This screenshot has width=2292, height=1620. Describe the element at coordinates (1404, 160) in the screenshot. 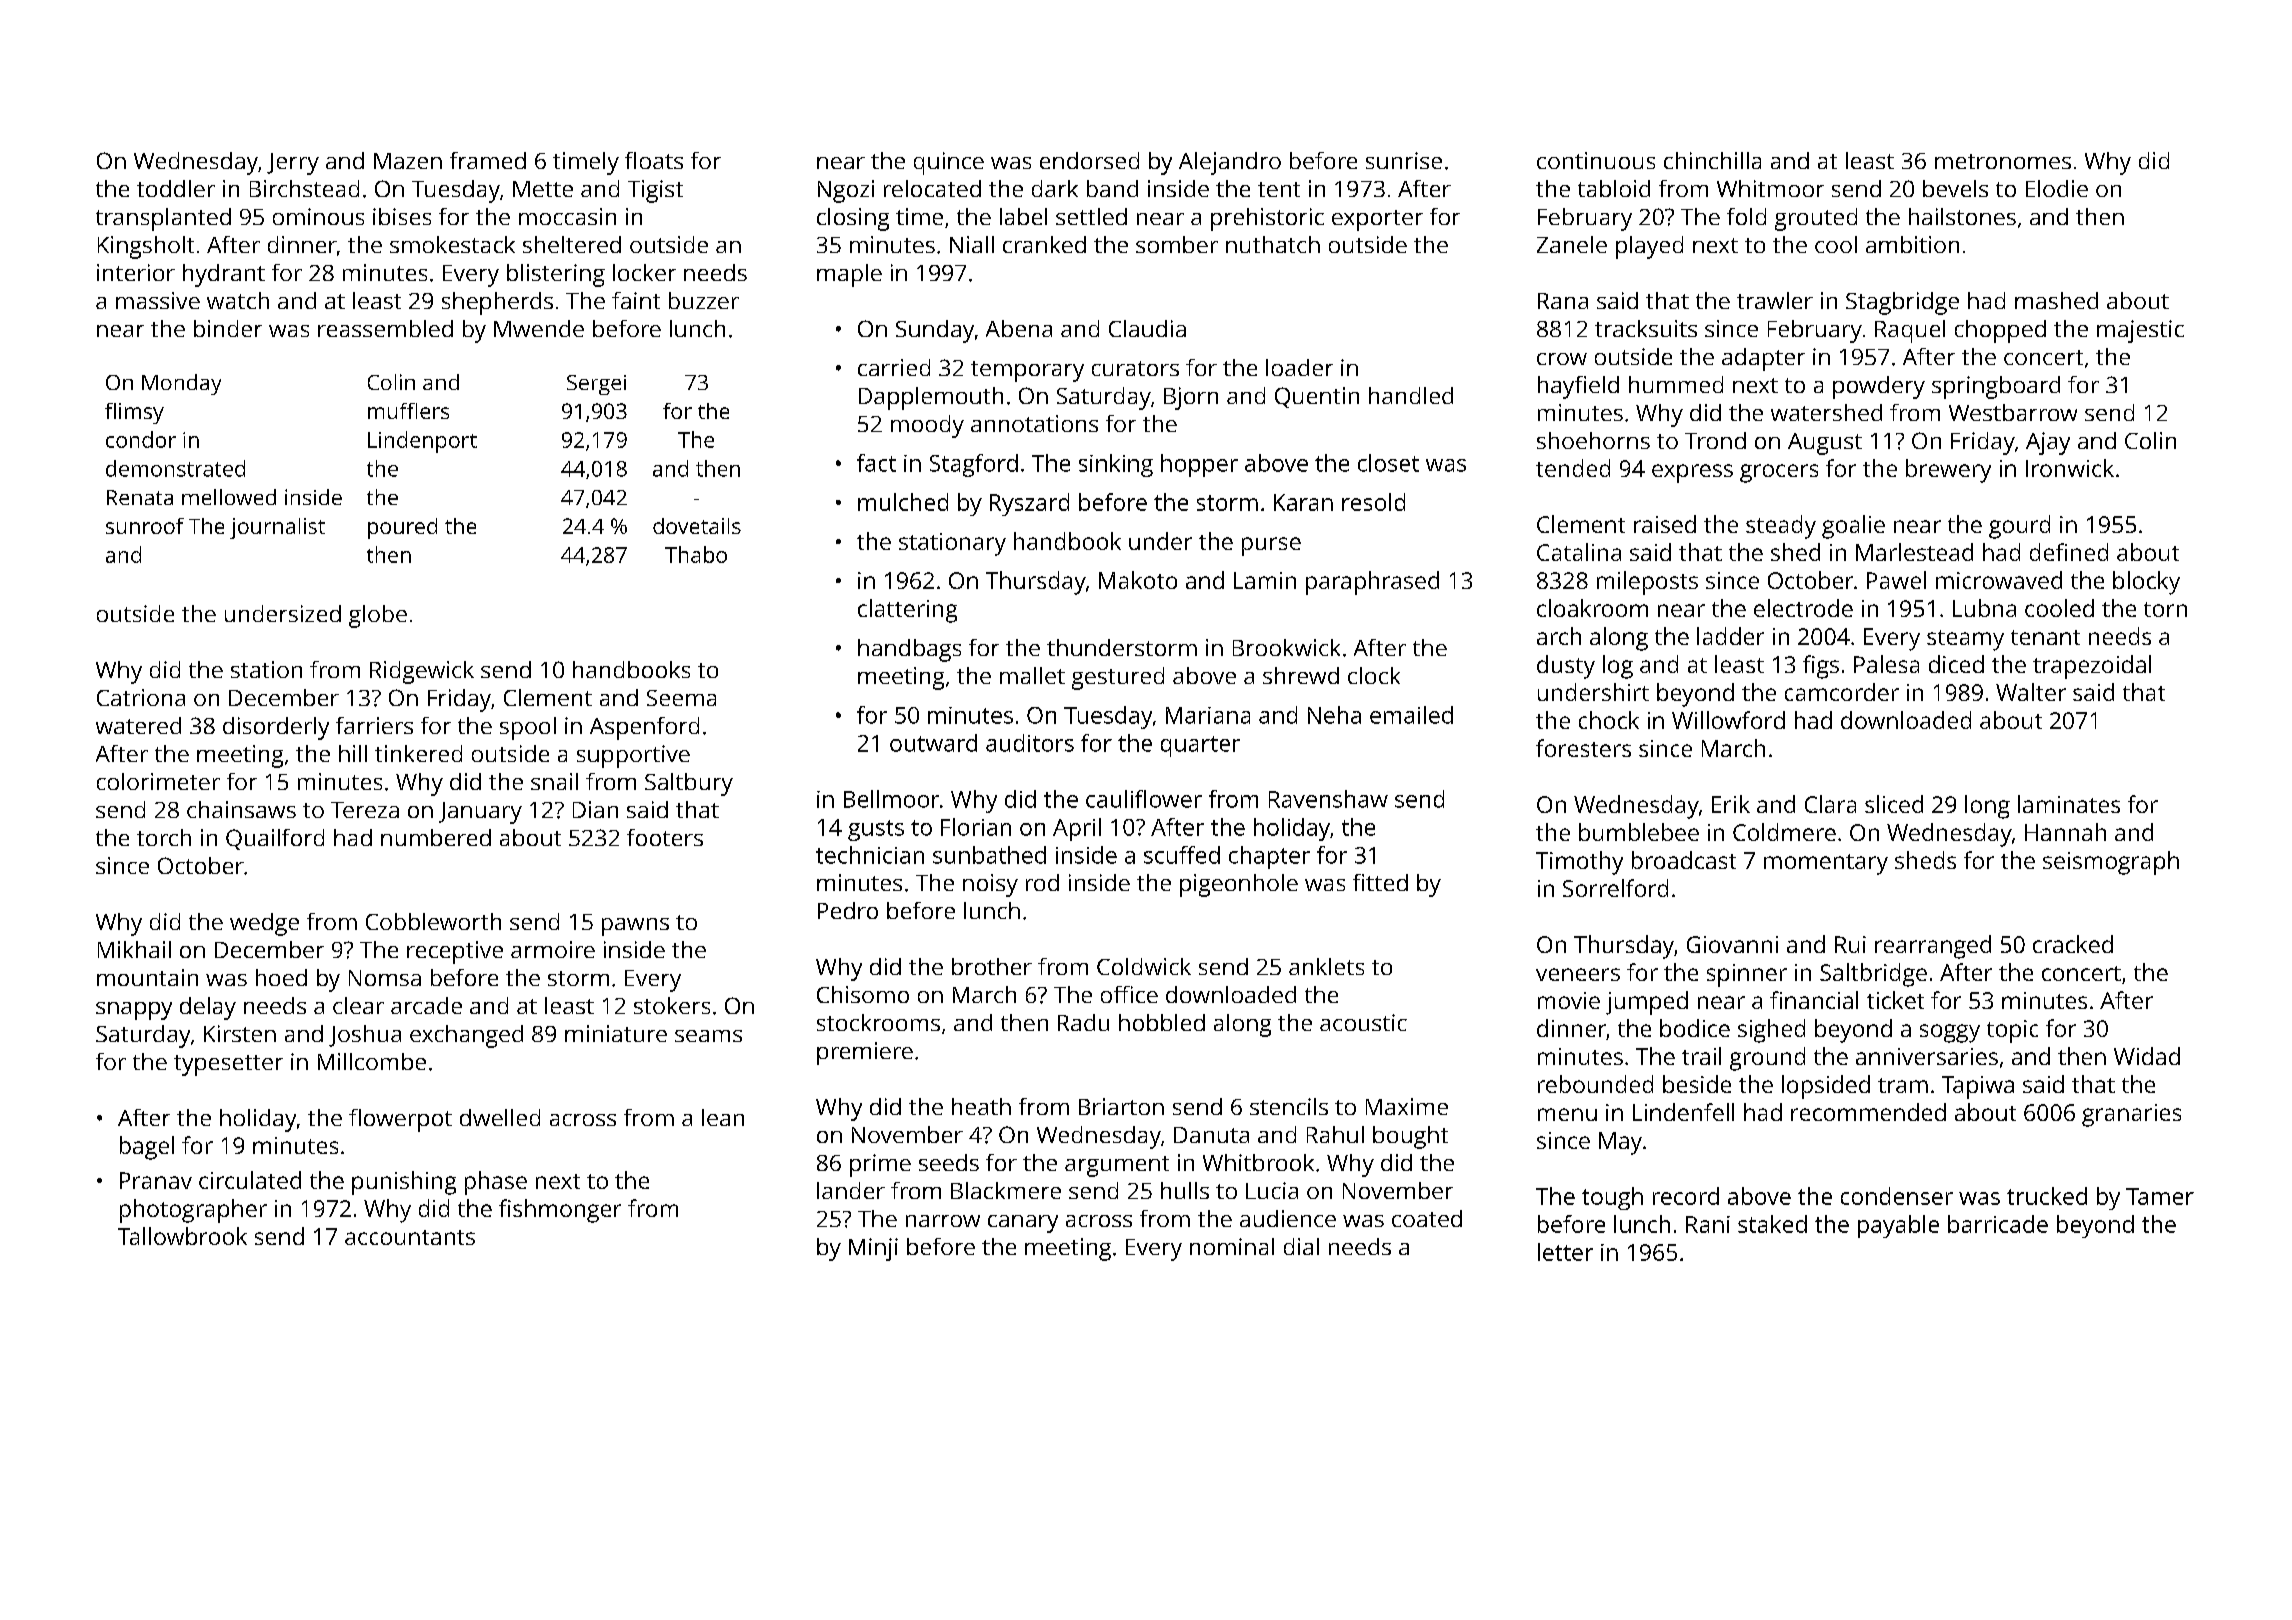

I see `sunrise` at that location.
